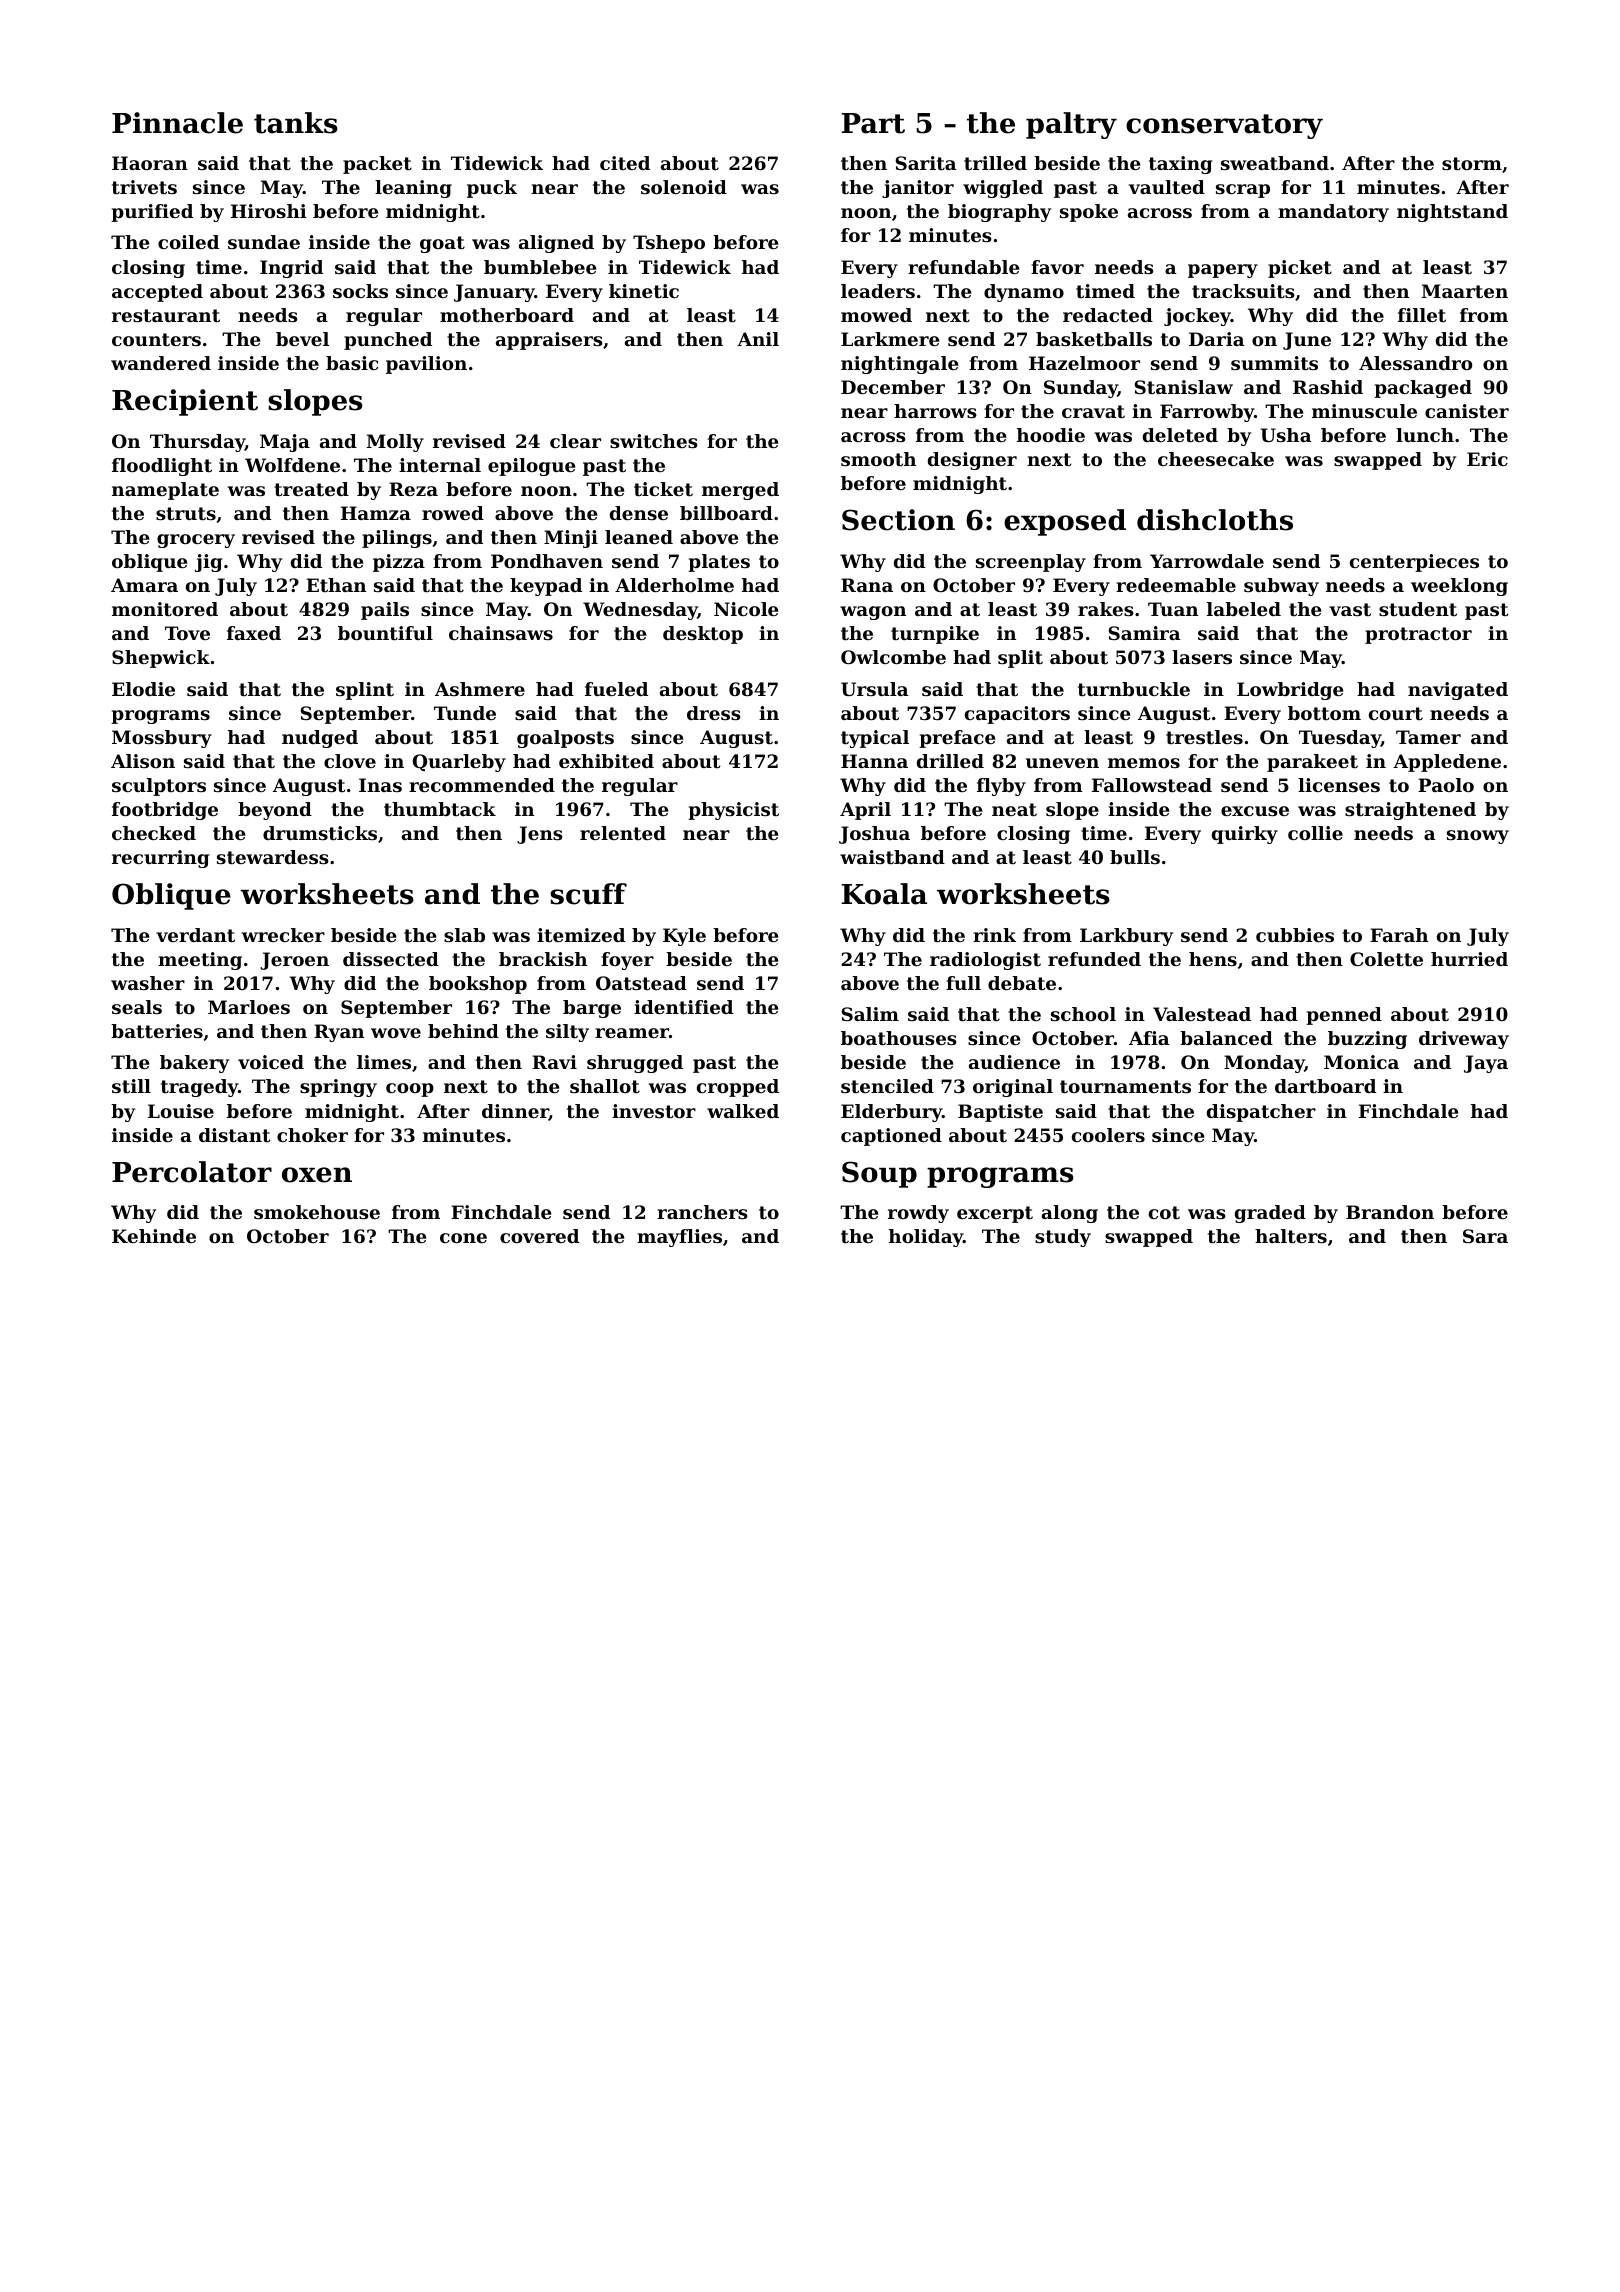 This screenshot has width=1620, height=2292. I want to click on dissected, so click(391, 959).
